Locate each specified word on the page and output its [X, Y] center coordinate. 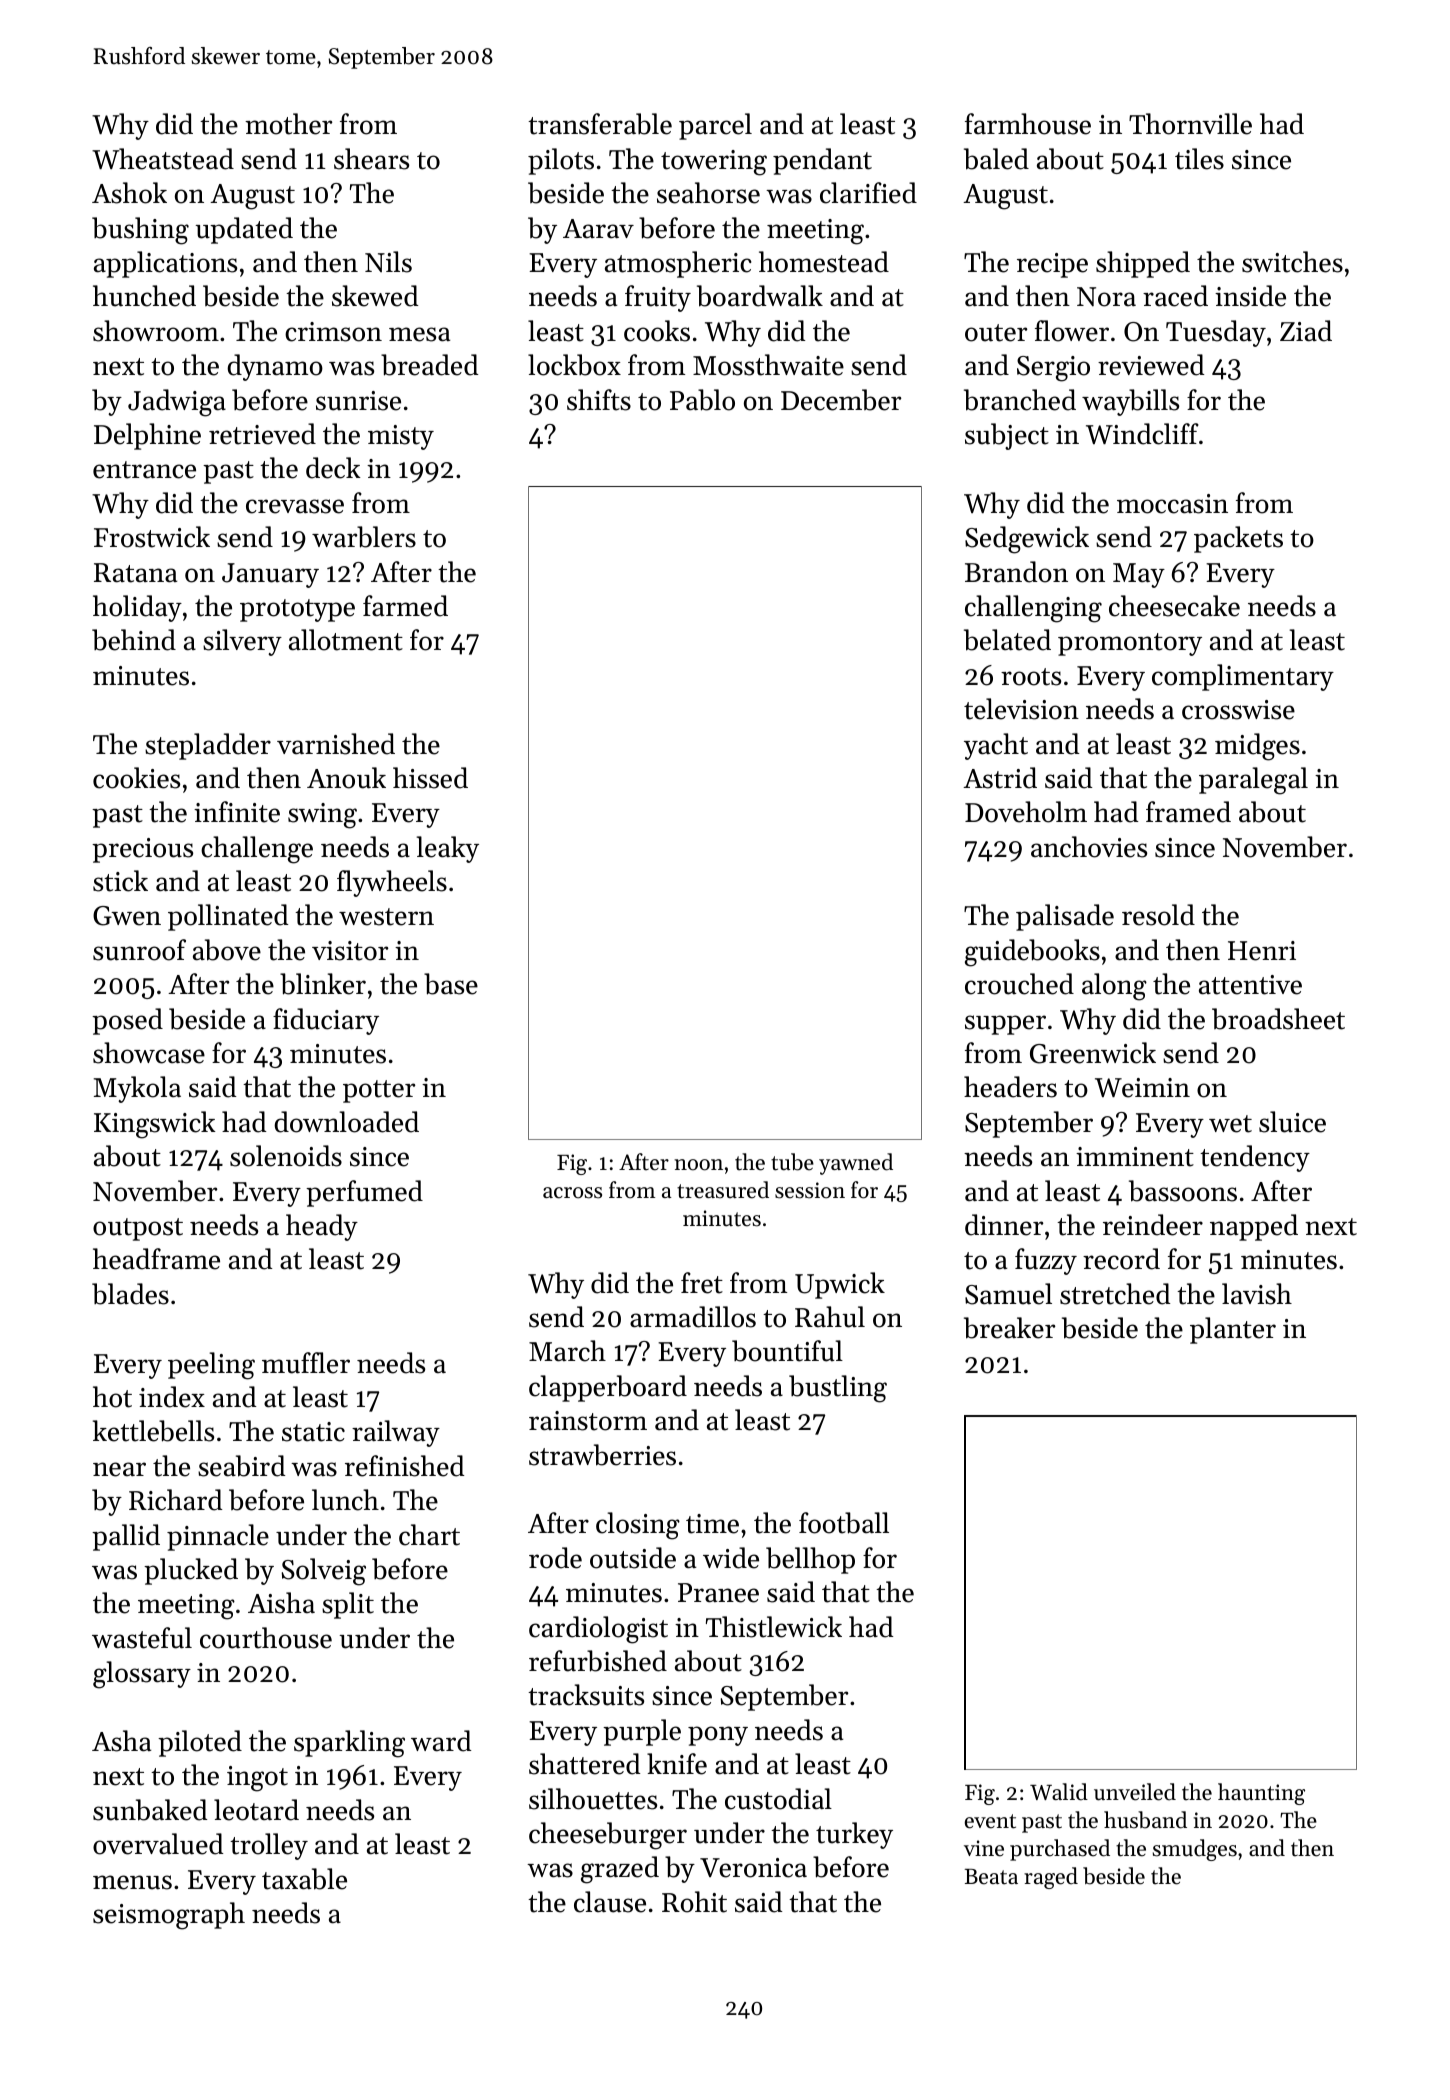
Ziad [1306, 331]
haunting [1261, 1794]
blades [130, 1294]
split [348, 1605]
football [844, 1523]
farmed [405, 606]
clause [610, 1902]
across [572, 1193]
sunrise [358, 401]
